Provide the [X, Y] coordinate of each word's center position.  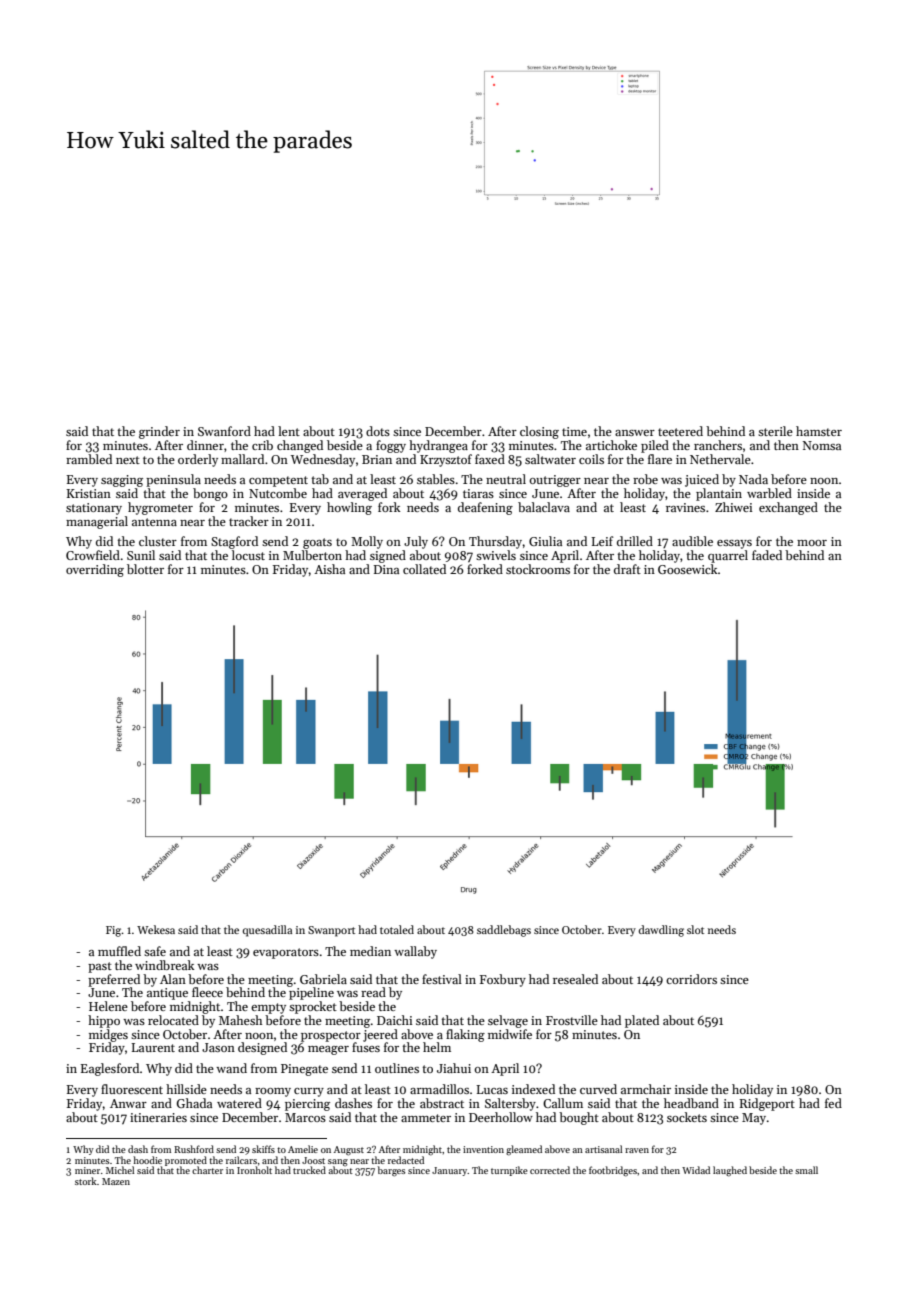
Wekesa [156, 929]
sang [338, 1162]
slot [695, 929]
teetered [680, 431]
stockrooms [538, 569]
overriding [95, 570]
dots [378, 431]
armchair [646, 1089]
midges [108, 1035]
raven [637, 1150]
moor [812, 543]
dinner [205, 445]
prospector [331, 1036]
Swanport [331, 931]
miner [87, 1170]
